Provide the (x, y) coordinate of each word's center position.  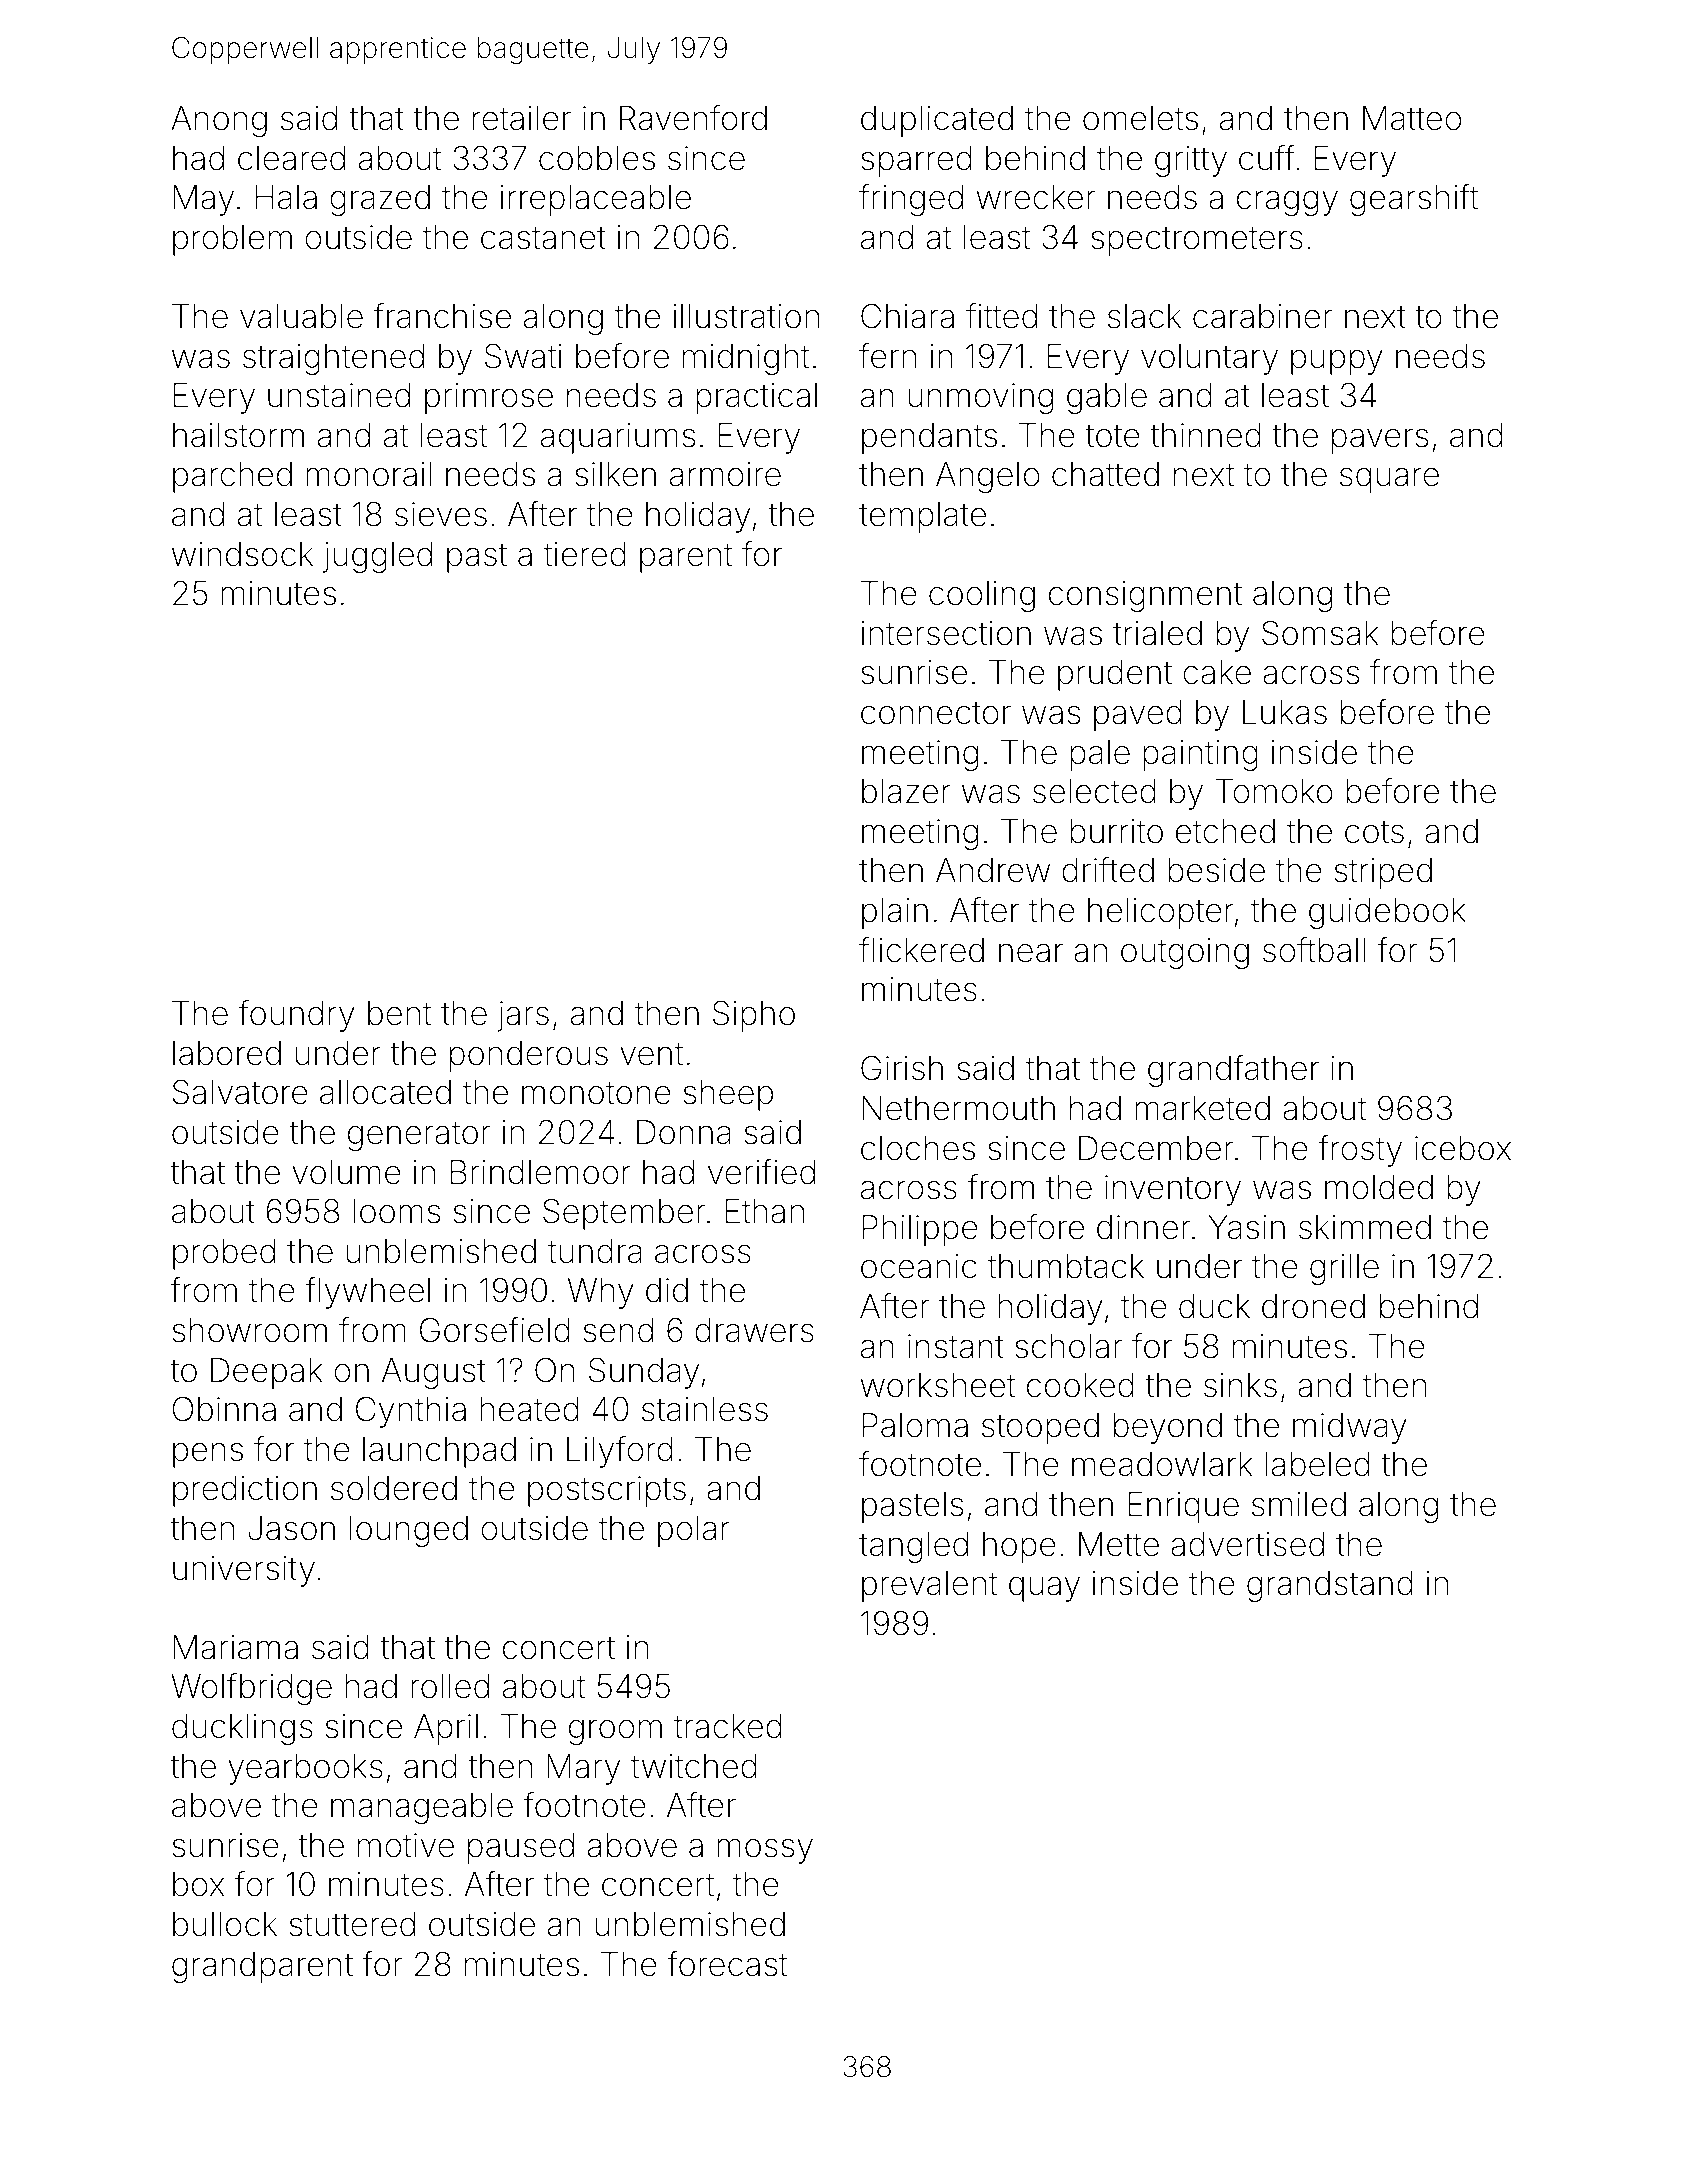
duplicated (937, 121)
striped (1383, 873)
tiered (585, 554)
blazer (906, 791)
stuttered (352, 1924)
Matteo (1412, 118)
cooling (982, 596)
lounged (409, 1531)
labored (227, 1053)
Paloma (915, 1425)
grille (1344, 1269)
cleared (291, 158)
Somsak (1320, 633)
